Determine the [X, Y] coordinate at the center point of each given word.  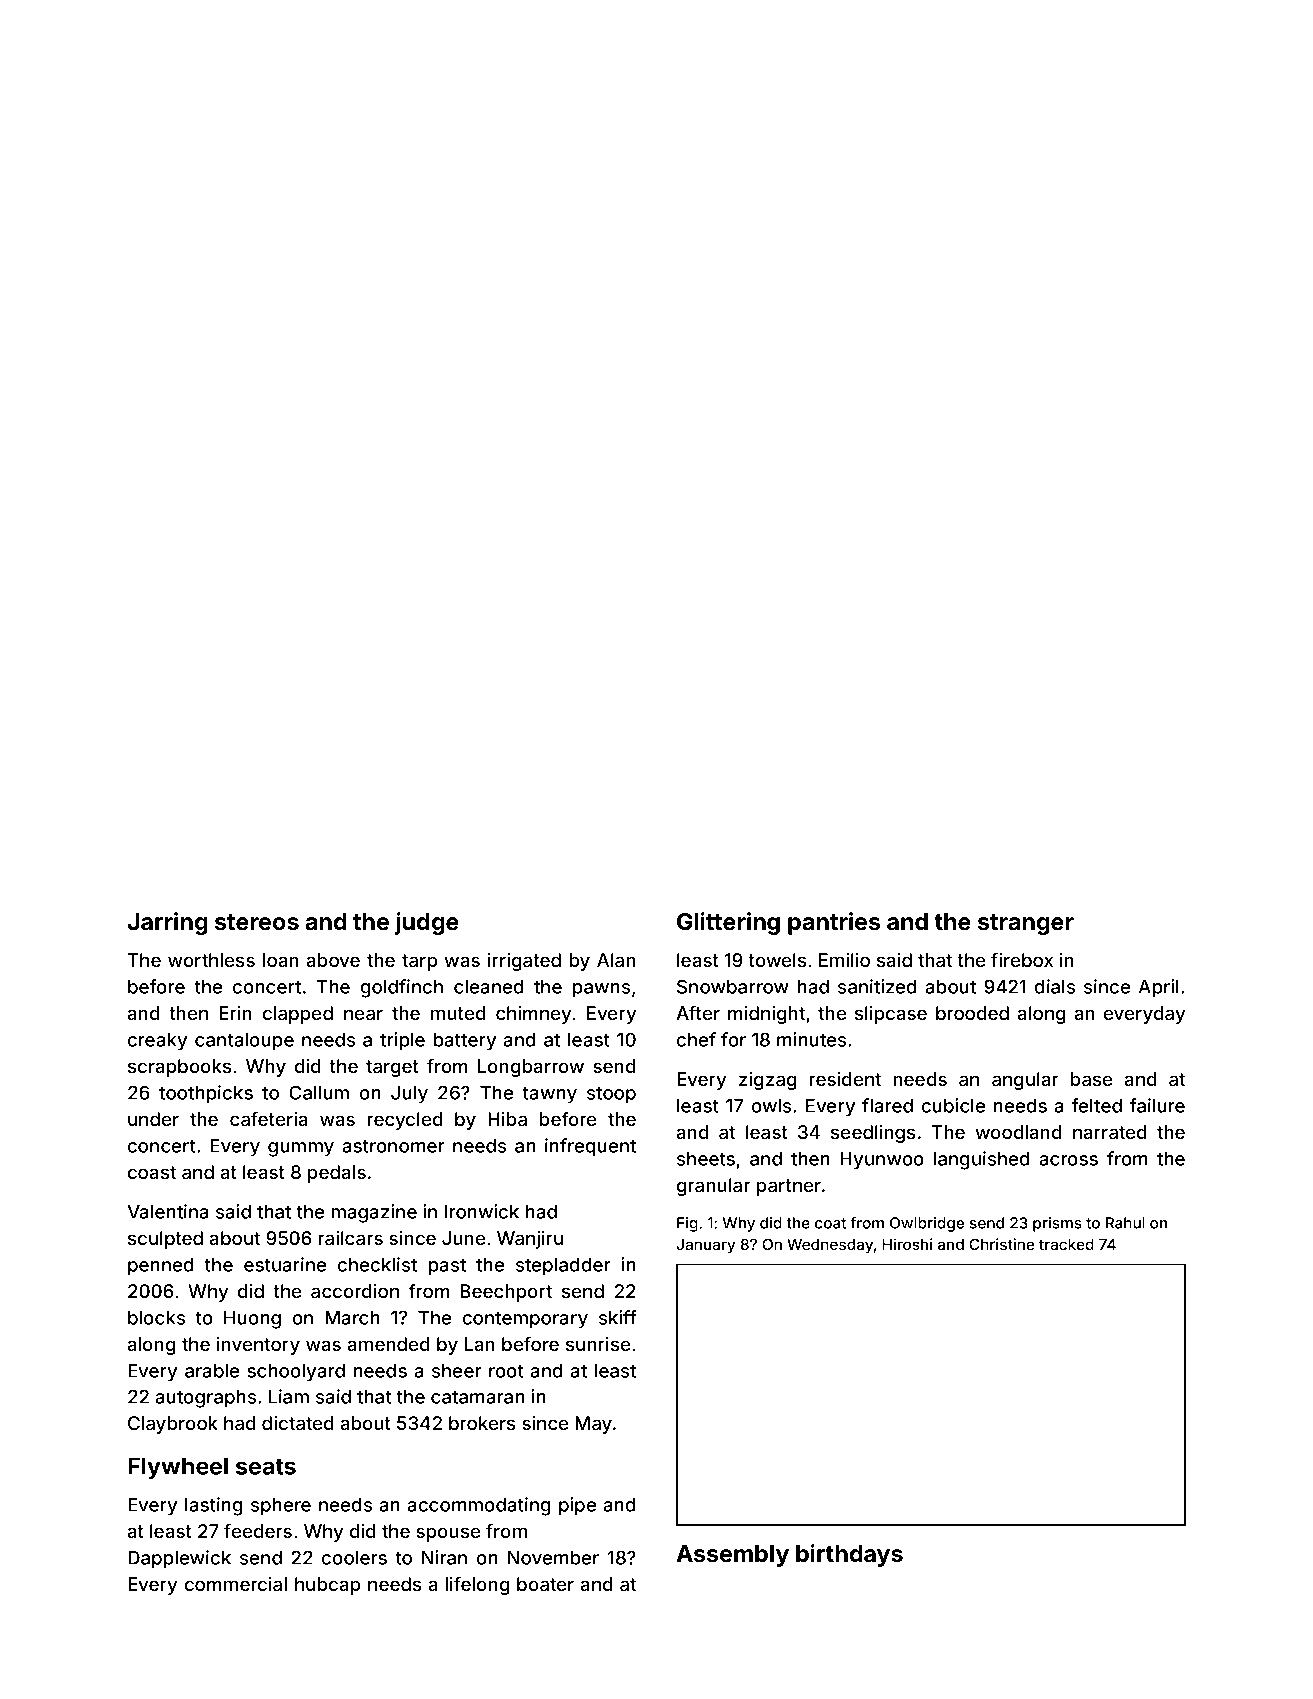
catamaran [478, 1397]
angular [1025, 1081]
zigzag [768, 1081]
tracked [1066, 1244]
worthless [211, 960]
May [593, 1425]
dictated [298, 1423]
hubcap [327, 1586]
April [1159, 988]
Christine [1001, 1244]
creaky [157, 1042]
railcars [351, 1238]
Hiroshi [907, 1244]
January [706, 1246]
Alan [616, 960]
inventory [258, 1346]
